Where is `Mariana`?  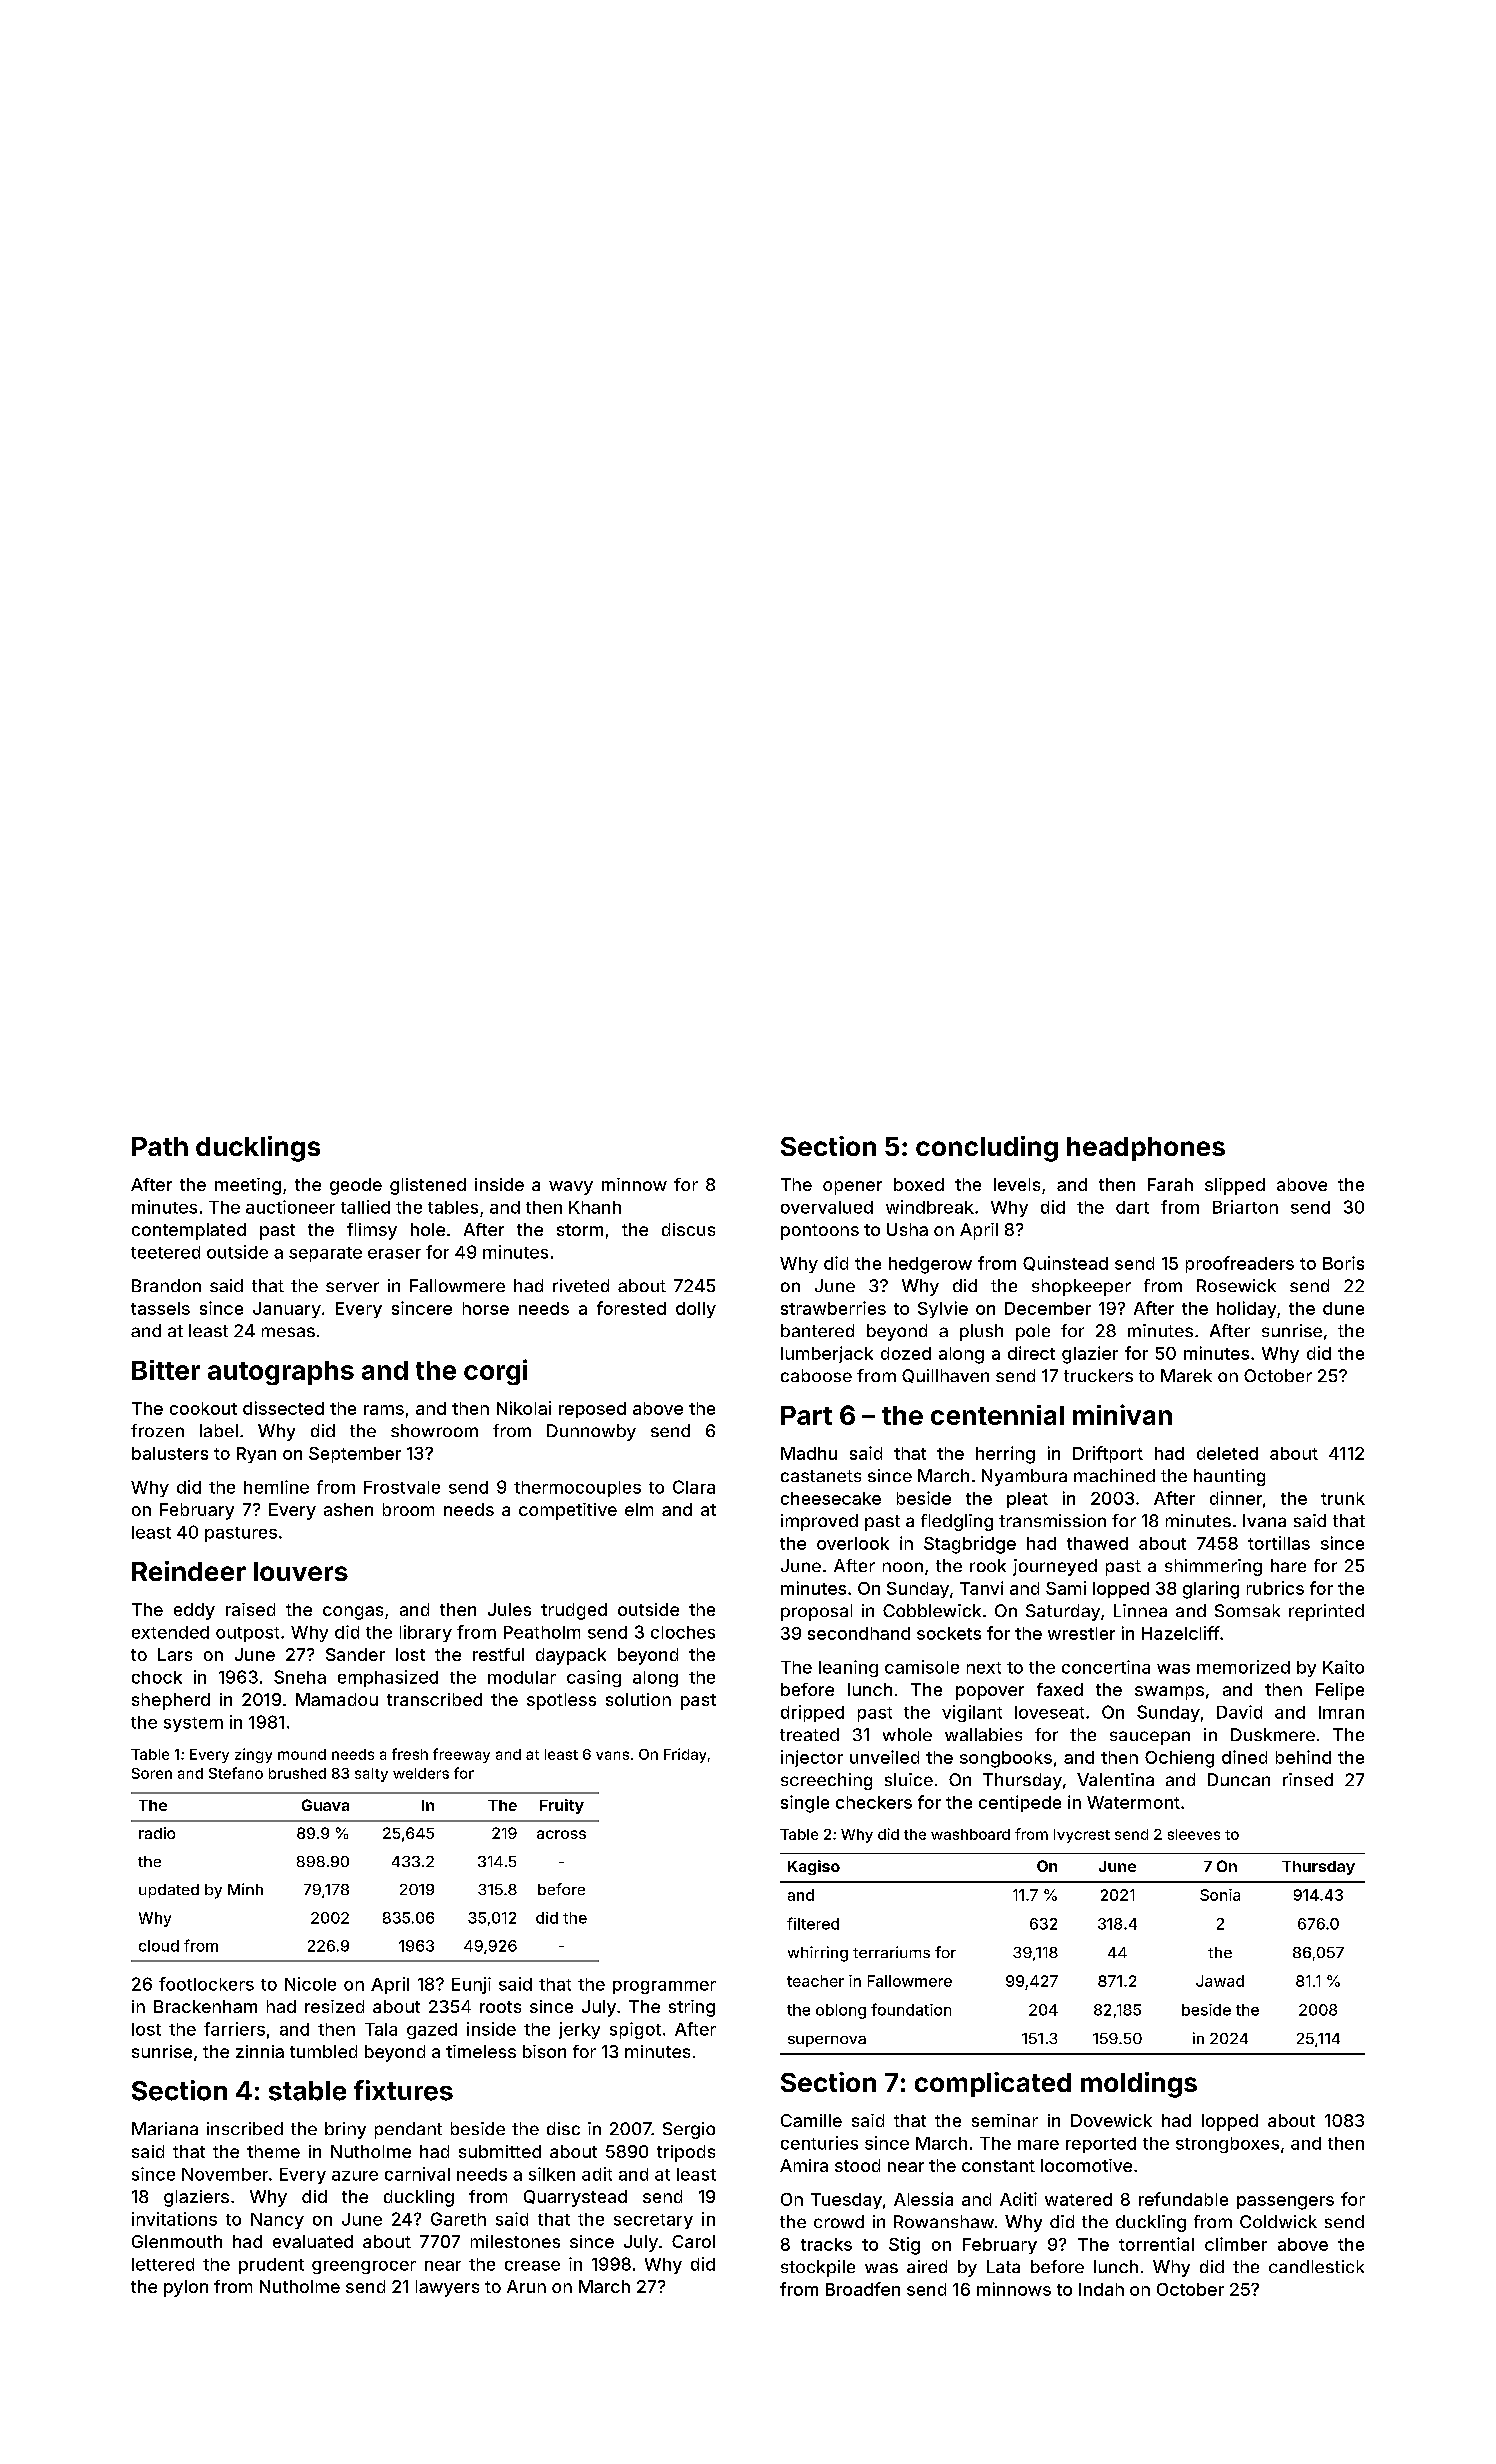
Mariana is located at coordinates (165, 2128).
